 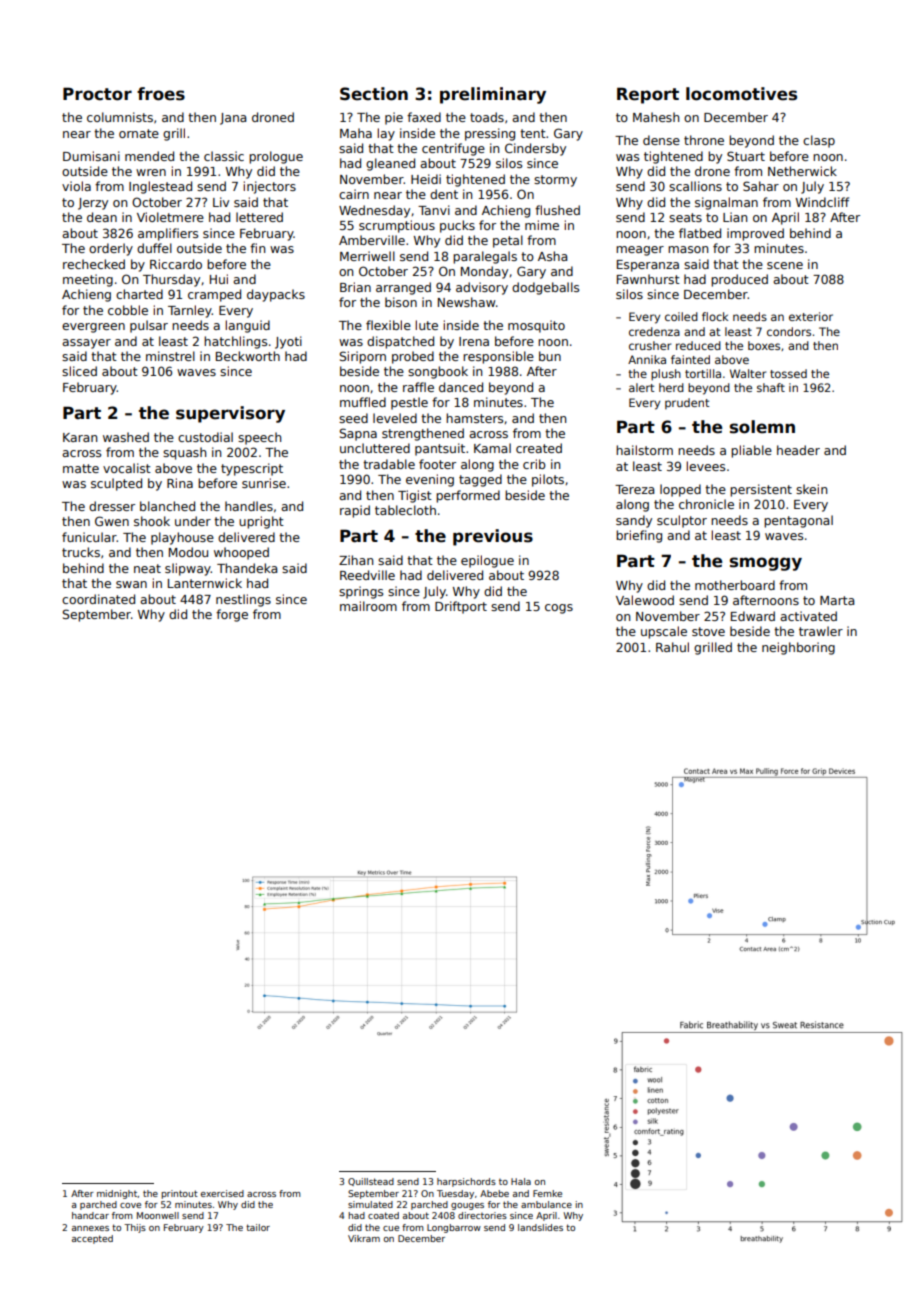 What do you see at coordinates (117, 1194) in the document?
I see `midnight` at bounding box center [117, 1194].
